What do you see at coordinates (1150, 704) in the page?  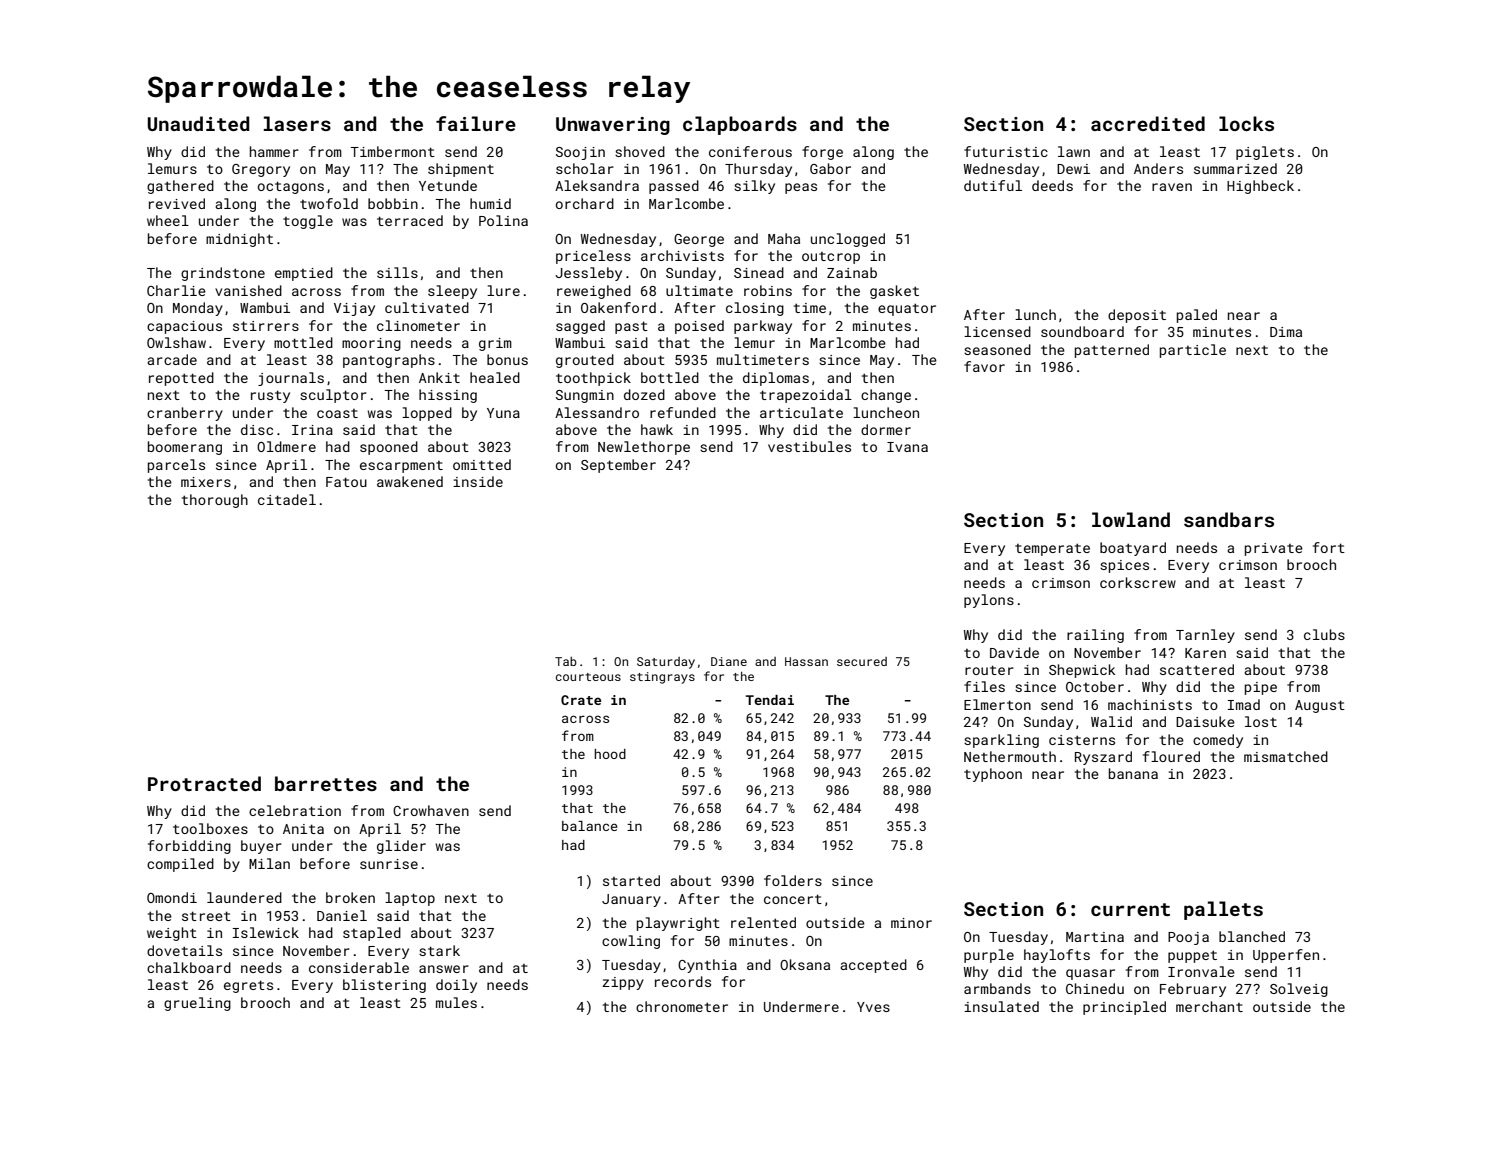 I see `machinists` at bounding box center [1150, 704].
